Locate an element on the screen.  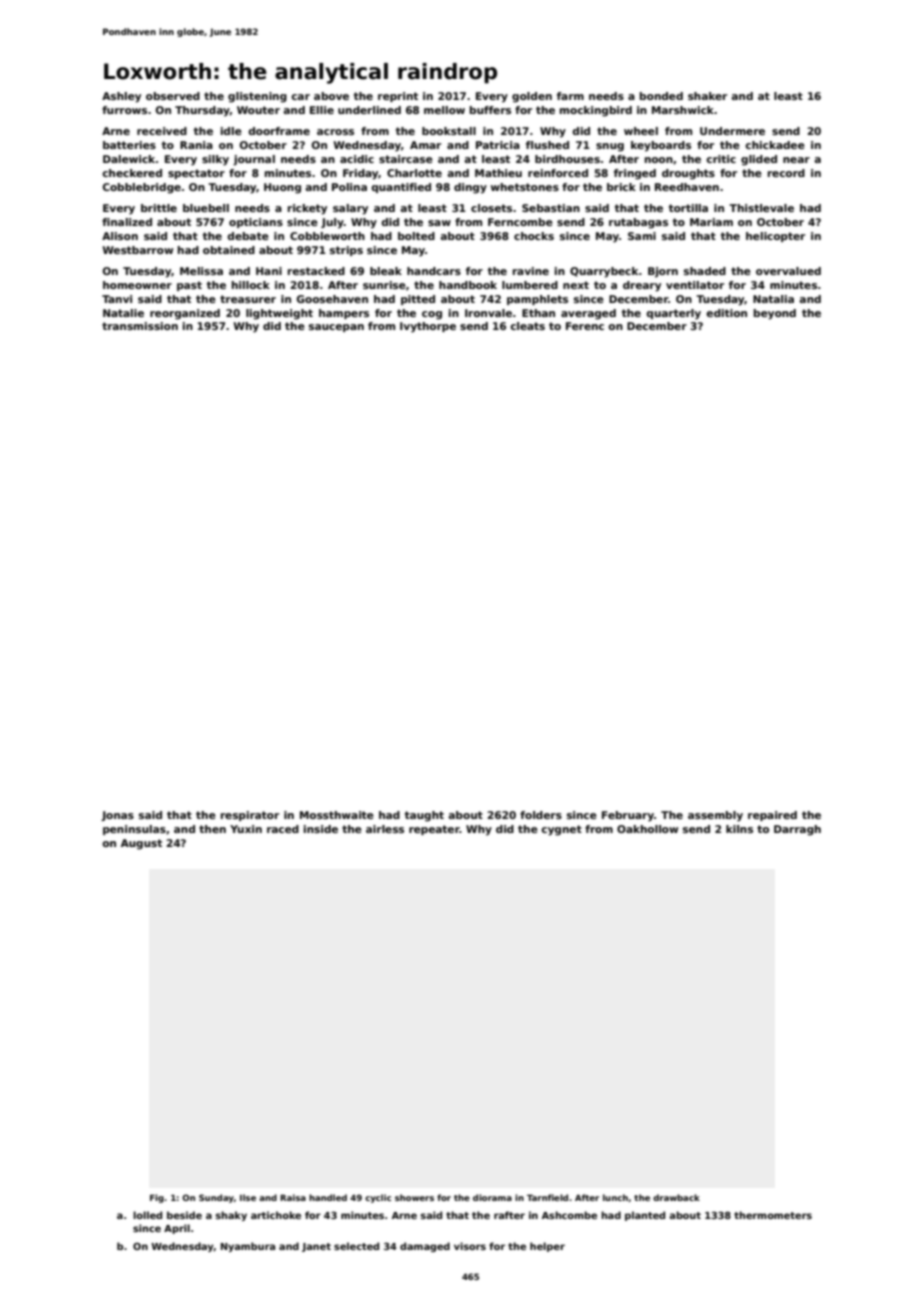
cygnet is located at coordinates (561, 830).
